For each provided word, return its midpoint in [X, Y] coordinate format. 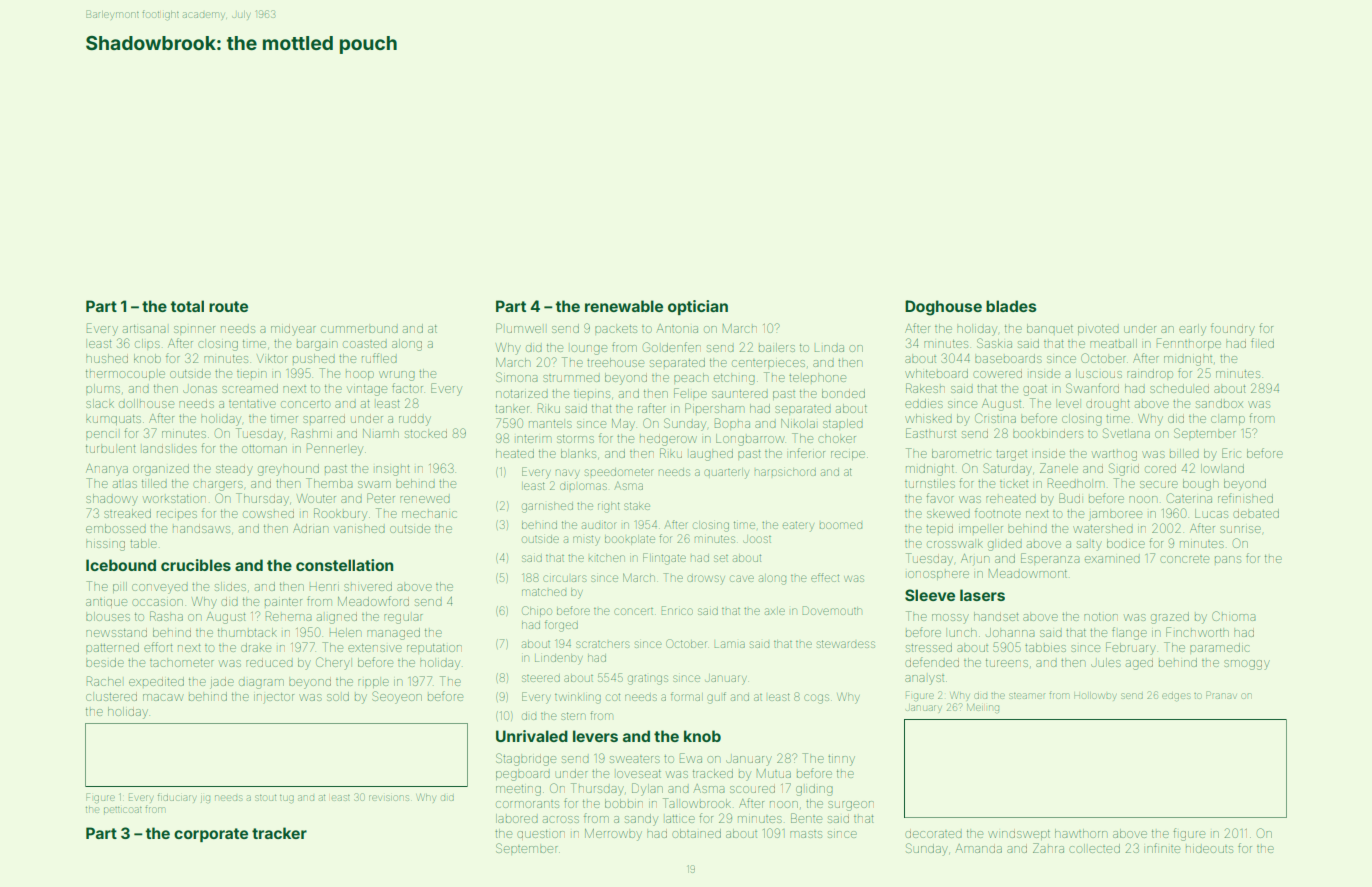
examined [1112, 559]
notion [1101, 617]
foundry [1233, 329]
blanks [578, 453]
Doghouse [943, 308]
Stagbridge [526, 759]
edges [1176, 697]
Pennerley [335, 449]
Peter [381, 498]
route [228, 306]
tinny [841, 760]
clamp [1228, 420]
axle [775, 611]
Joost [757, 539]
